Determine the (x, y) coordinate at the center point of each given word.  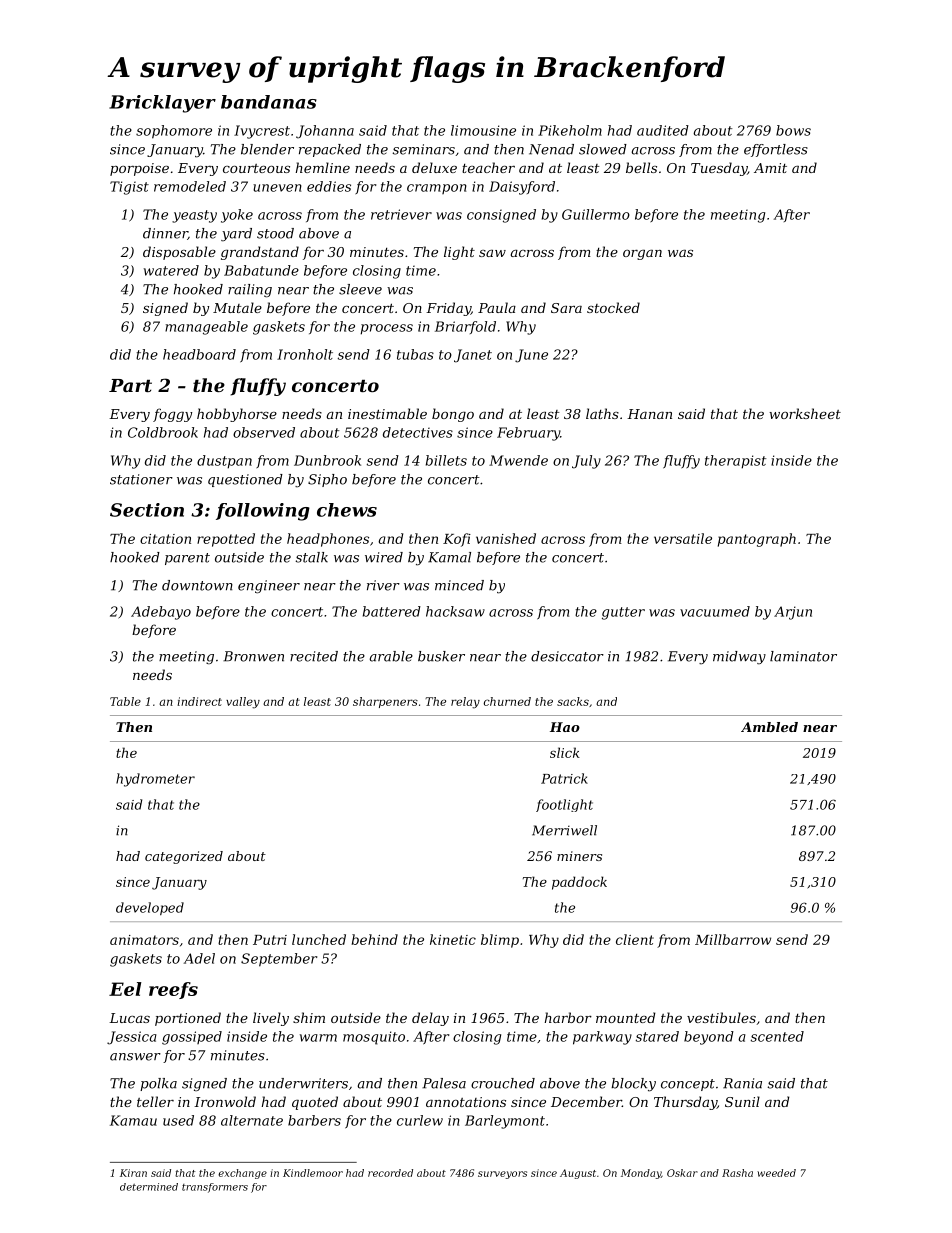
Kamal (449, 557)
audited (663, 130)
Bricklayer (162, 104)
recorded (390, 1173)
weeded (776, 1173)
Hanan (649, 414)
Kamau (133, 1120)
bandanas (269, 102)
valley (243, 703)
